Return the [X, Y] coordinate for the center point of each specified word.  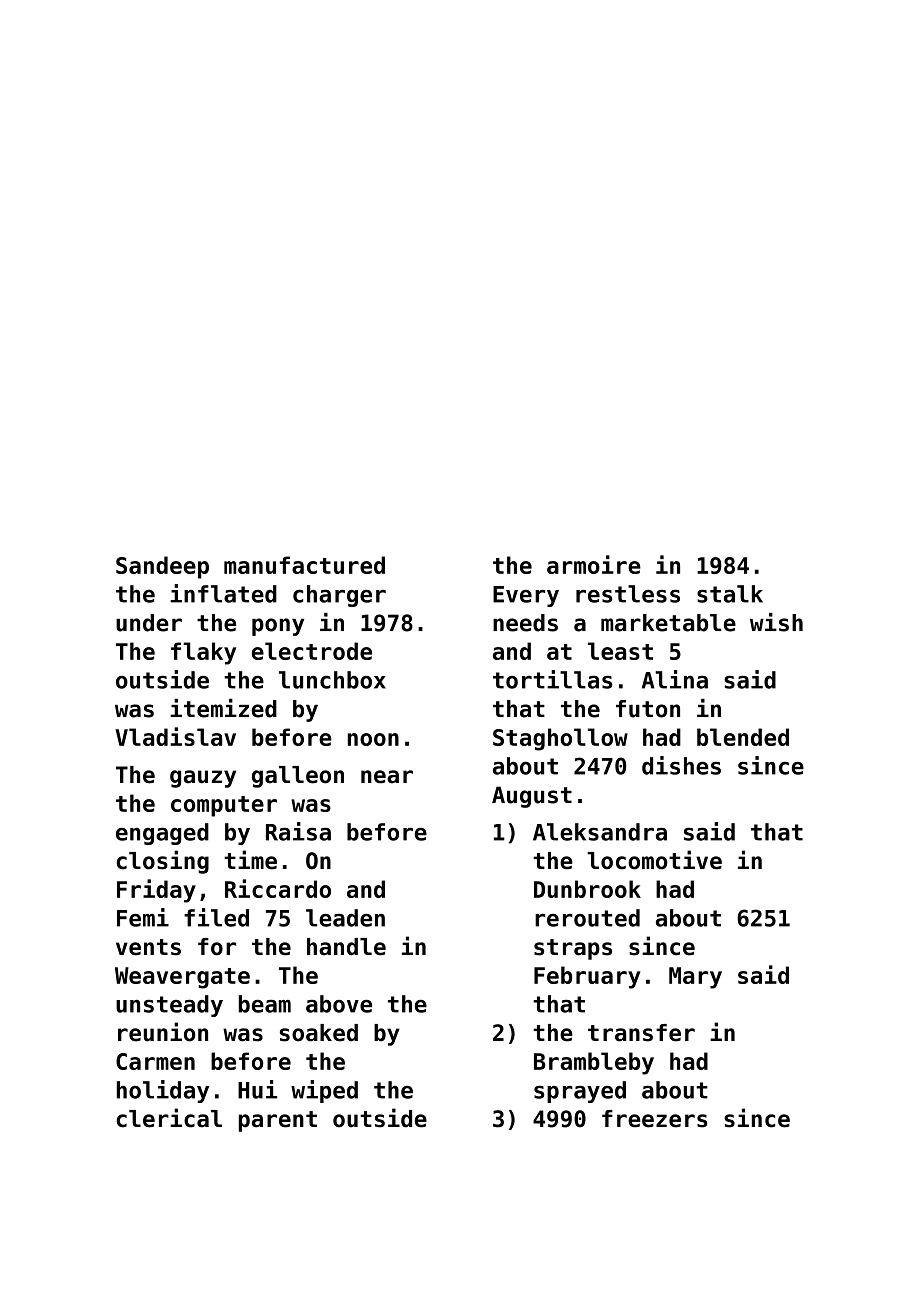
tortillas [552, 679]
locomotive [654, 860]
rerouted [587, 918]
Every [526, 596]
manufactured [304, 565]
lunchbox [332, 680]
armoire [594, 564]
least [620, 651]
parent [278, 1121]
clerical [169, 1118]
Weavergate [182, 978]
